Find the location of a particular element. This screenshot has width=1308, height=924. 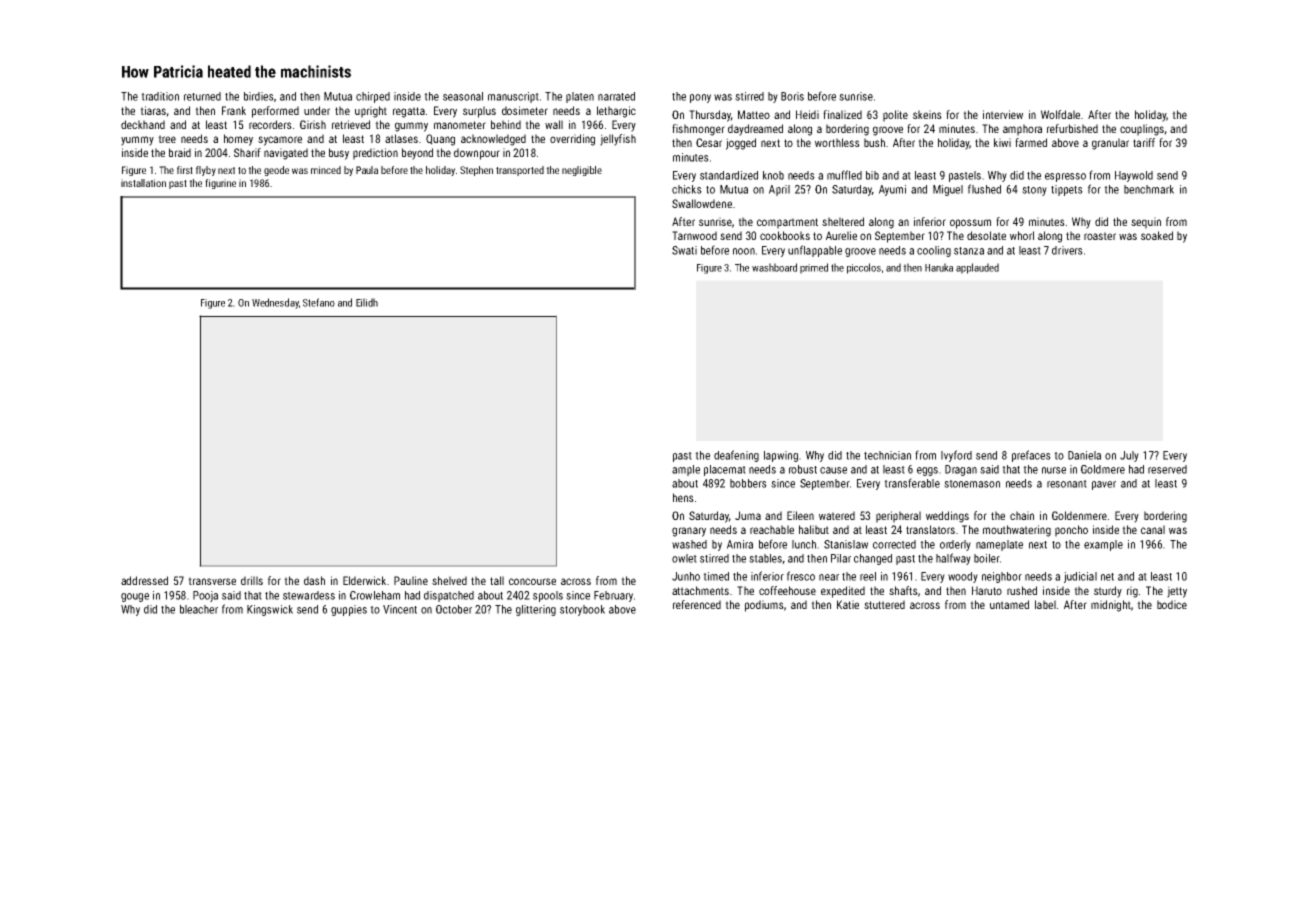

Ivyford is located at coordinates (956, 456).
